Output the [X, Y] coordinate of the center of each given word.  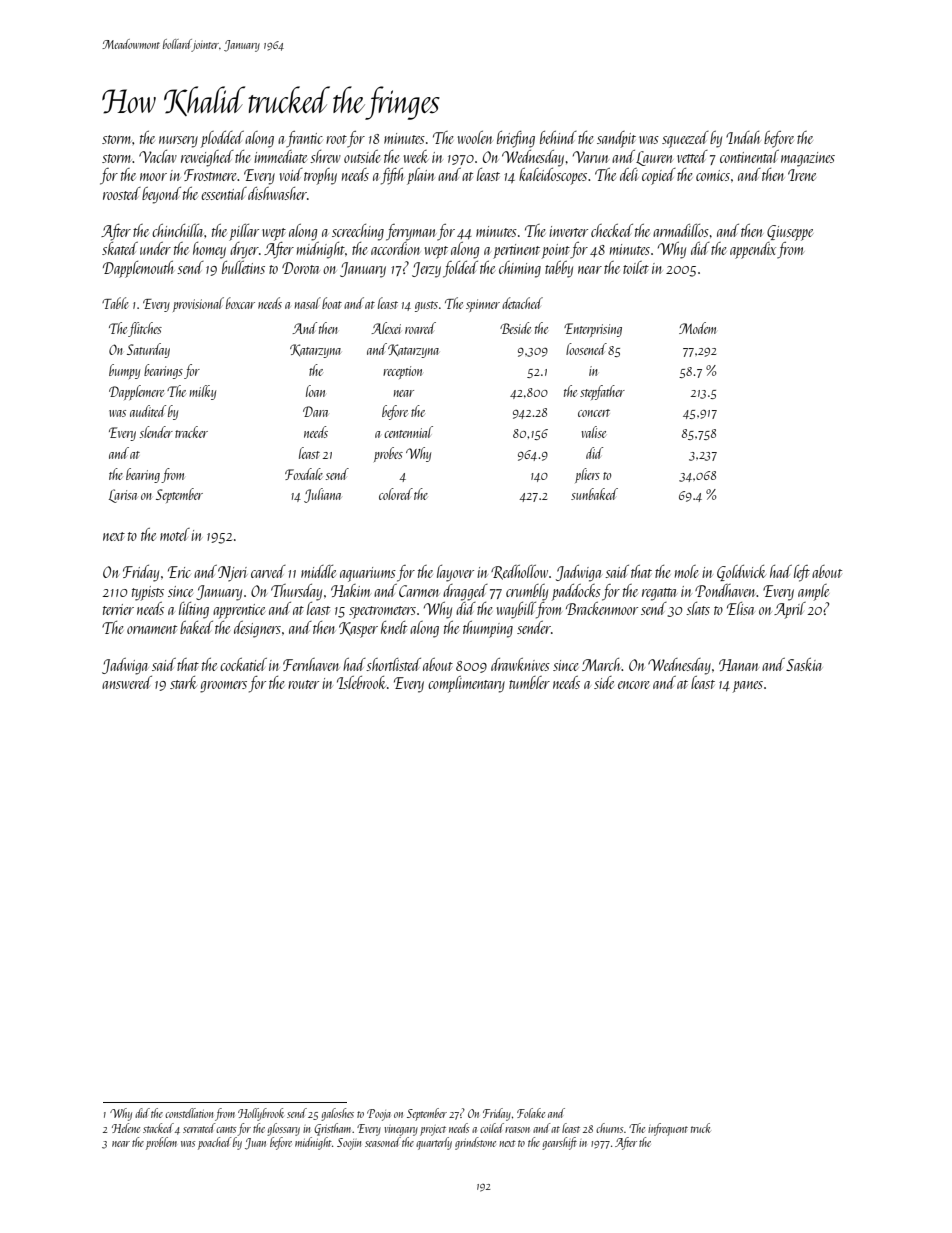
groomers [223, 687]
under [155, 248]
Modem [697, 328]
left [802, 573]
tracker [191, 432]
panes [748, 687]
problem [161, 1143]
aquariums [368, 574]
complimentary [466, 684]
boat [332, 303]
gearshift [559, 1143]
